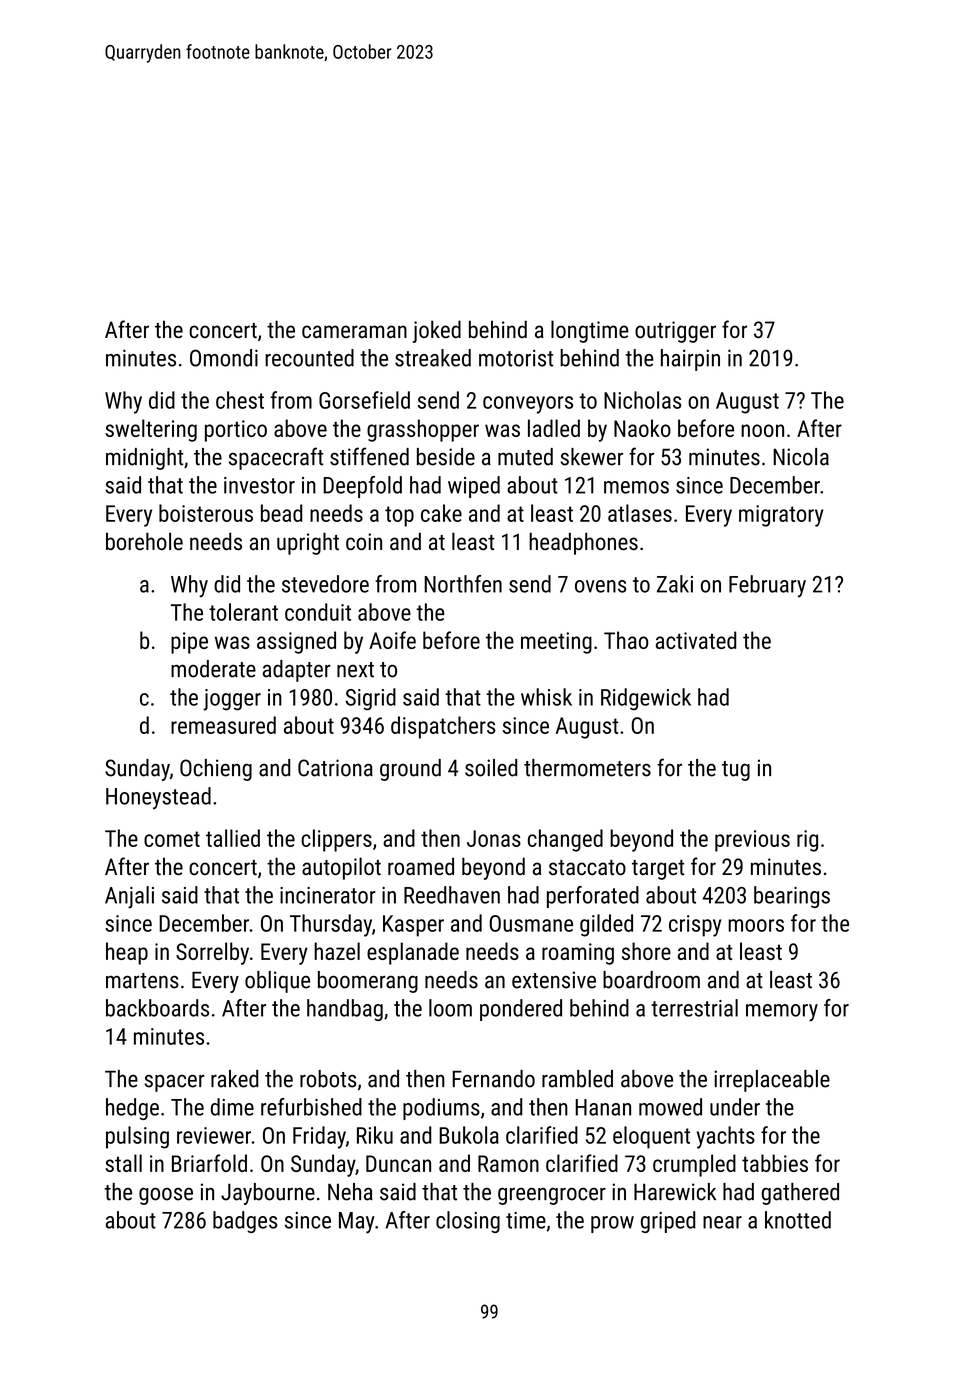  Describe the element at coordinates (696, 640) in the document. I see `activated` at that location.
